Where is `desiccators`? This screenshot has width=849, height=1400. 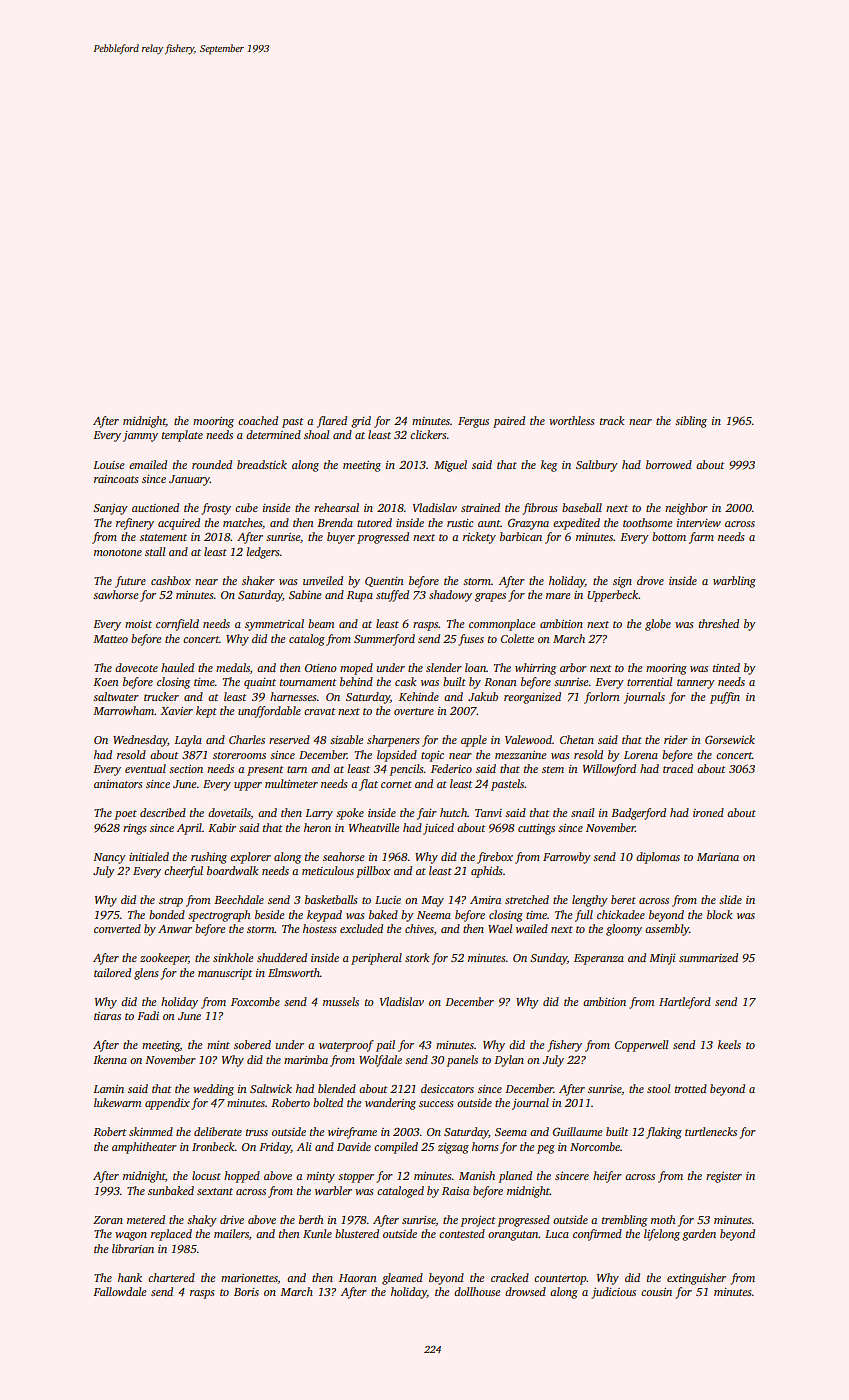
desiccators is located at coordinates (447, 1088).
